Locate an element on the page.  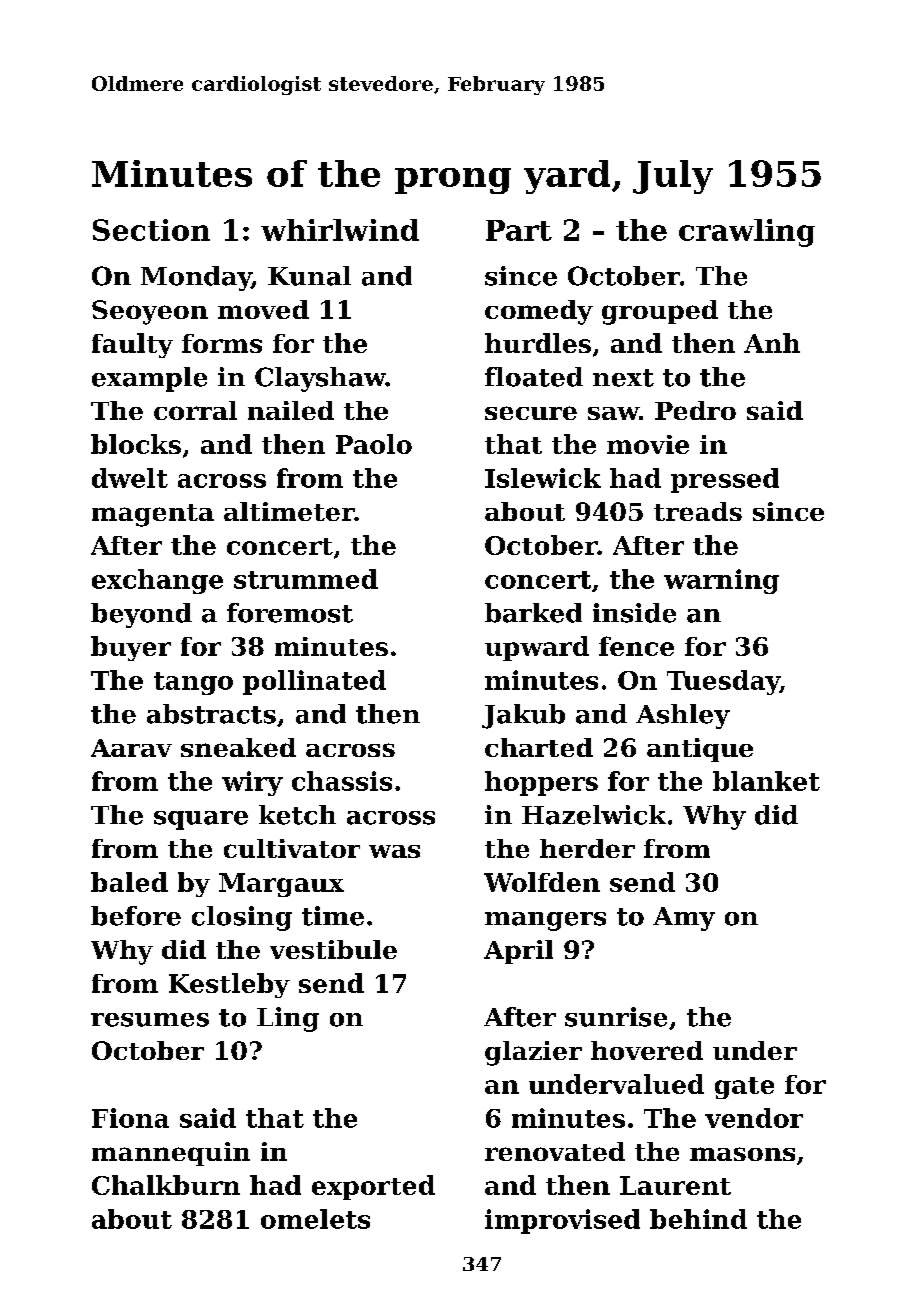
warning is located at coordinates (721, 581).
